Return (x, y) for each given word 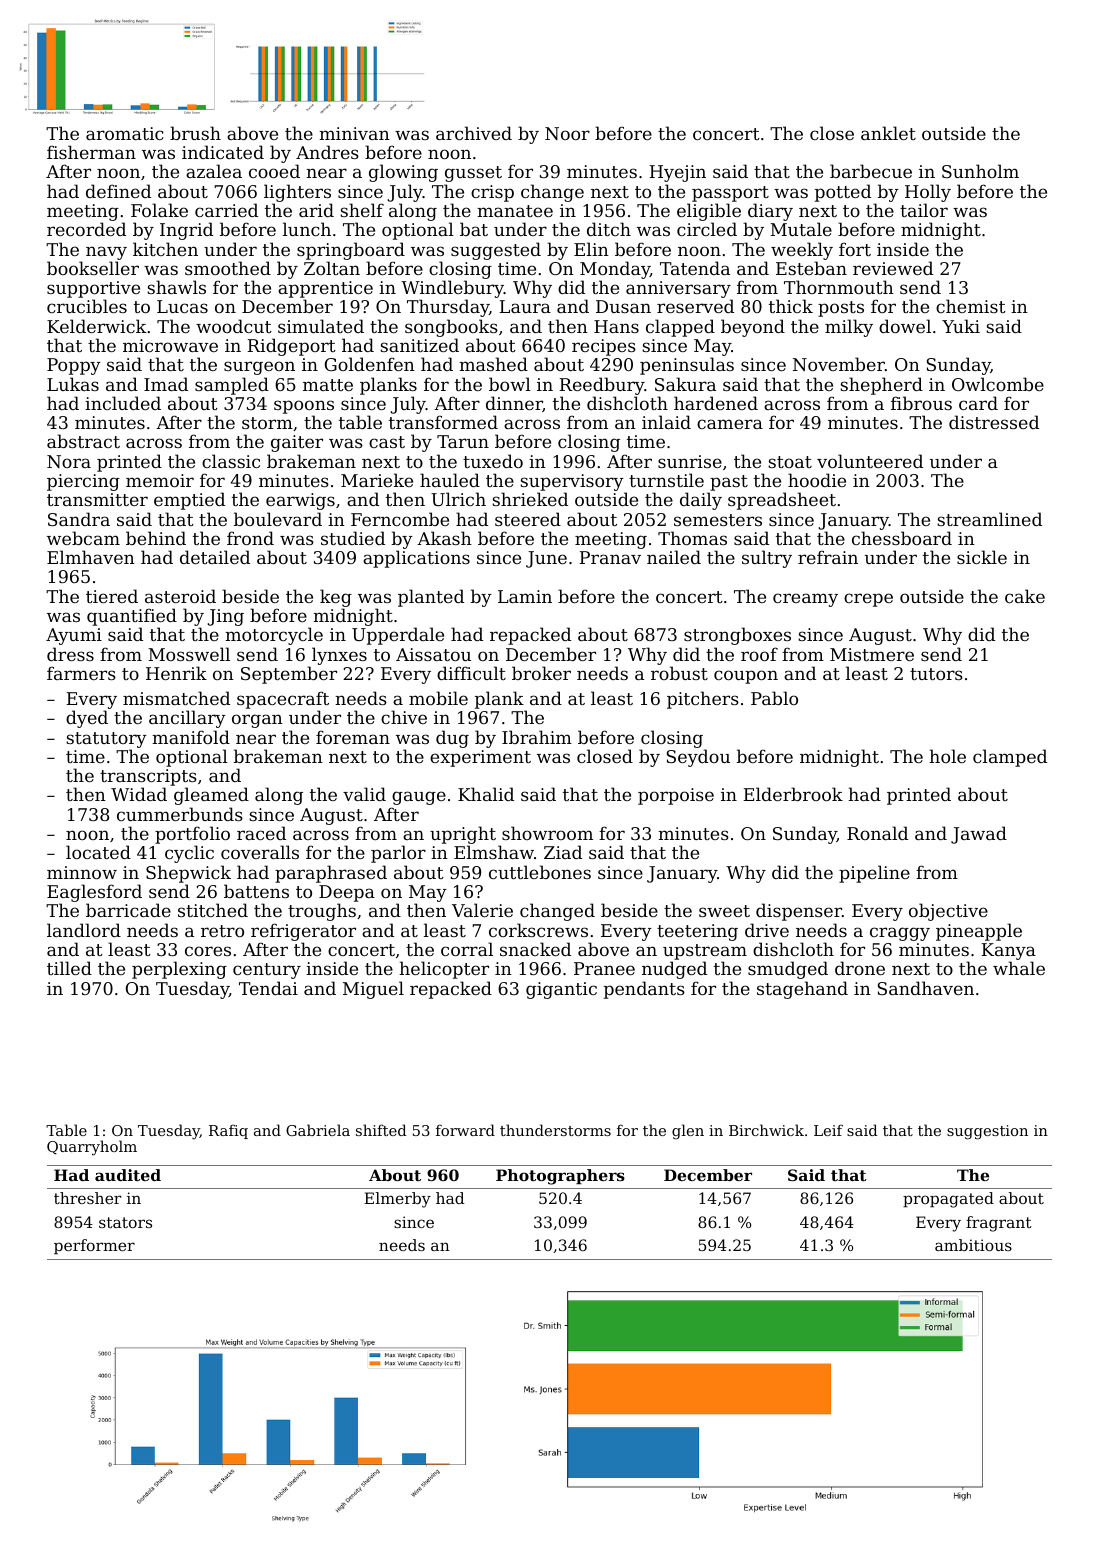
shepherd (881, 386)
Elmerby (397, 1200)
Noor (567, 133)
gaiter (297, 443)
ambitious (973, 1245)
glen (688, 1132)
